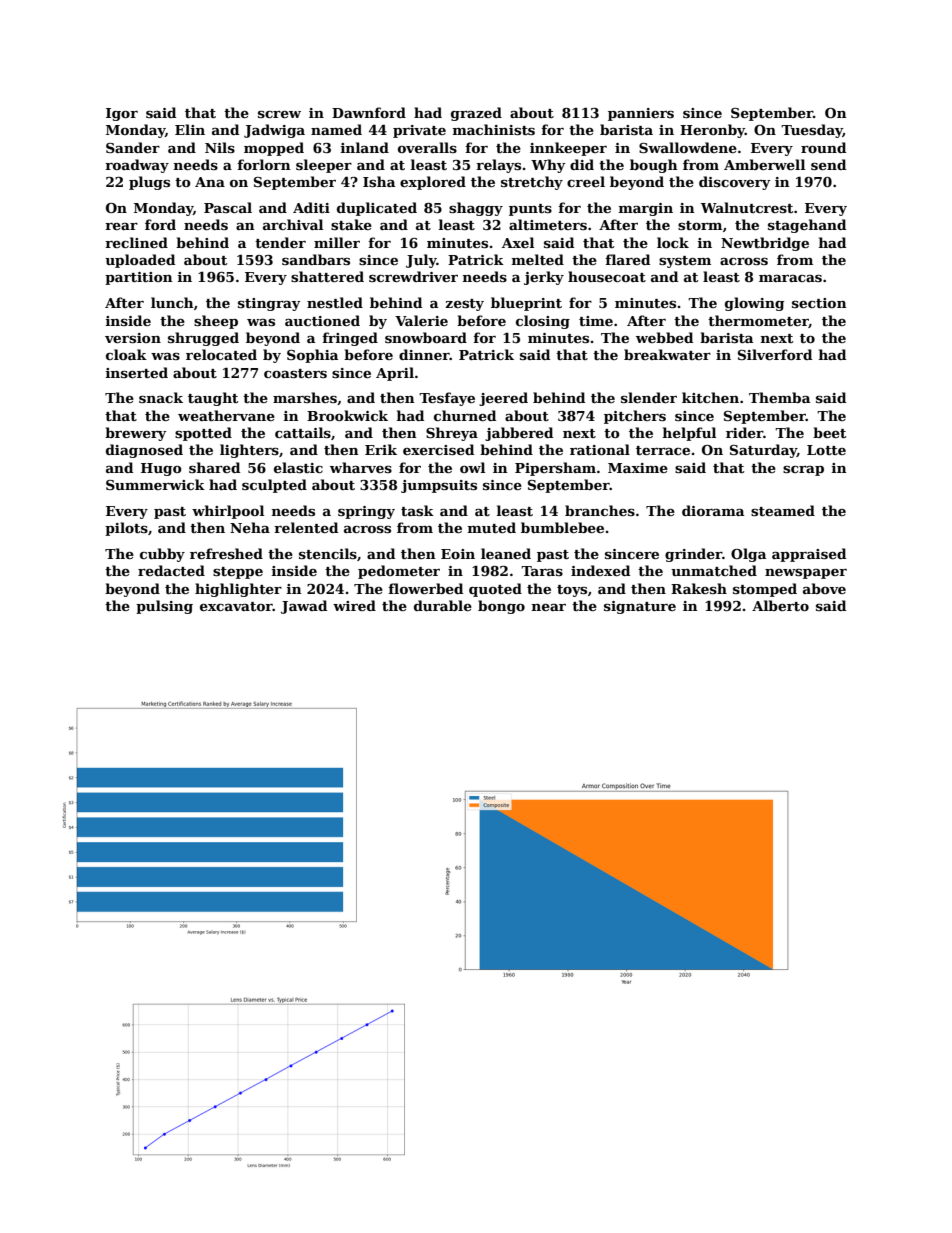 This image has width=952, height=1233. Describe the element at coordinates (421, 320) in the image. I see `Valerie` at that location.
